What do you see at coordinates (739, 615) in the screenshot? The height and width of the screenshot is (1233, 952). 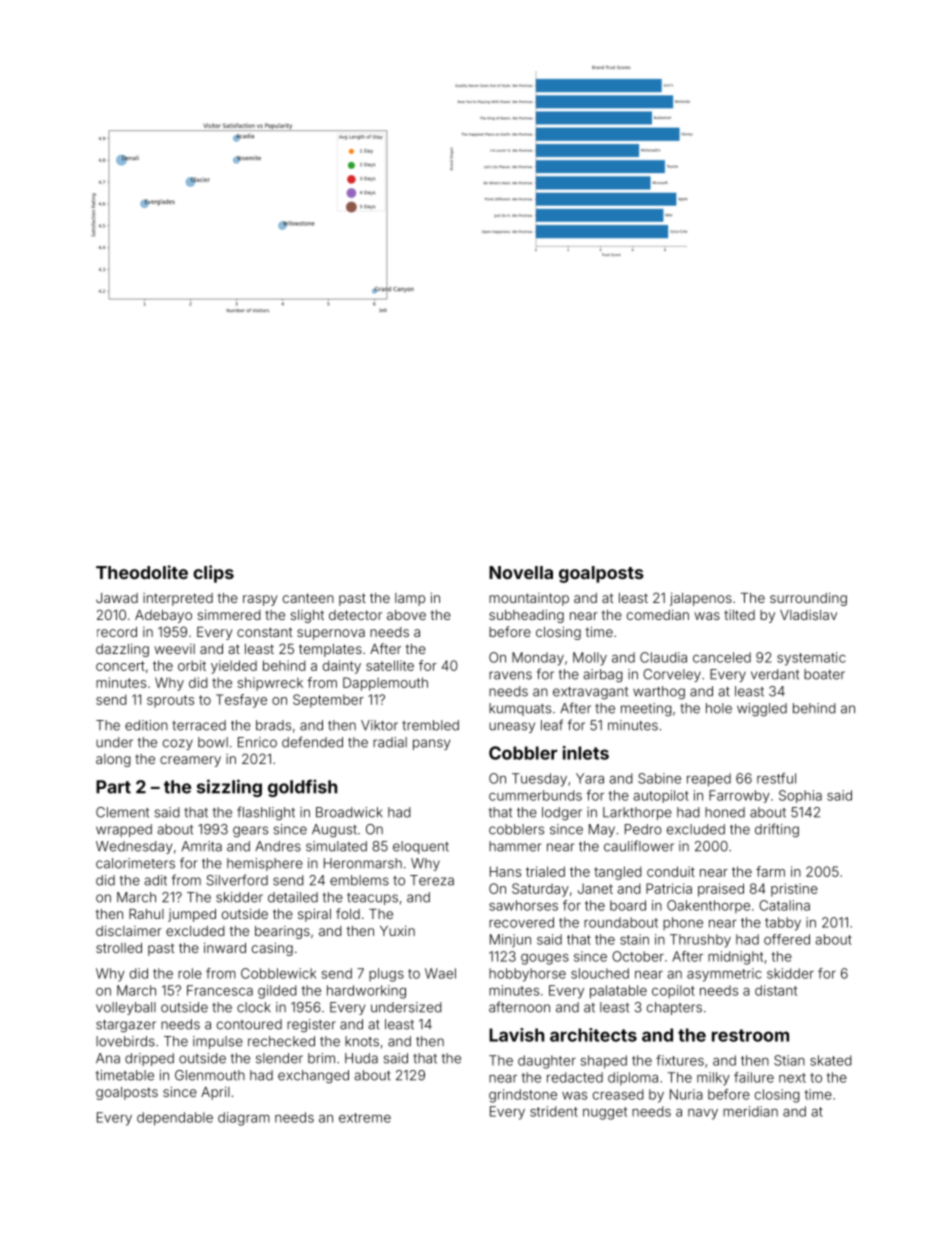 I see `tilted` at bounding box center [739, 615].
